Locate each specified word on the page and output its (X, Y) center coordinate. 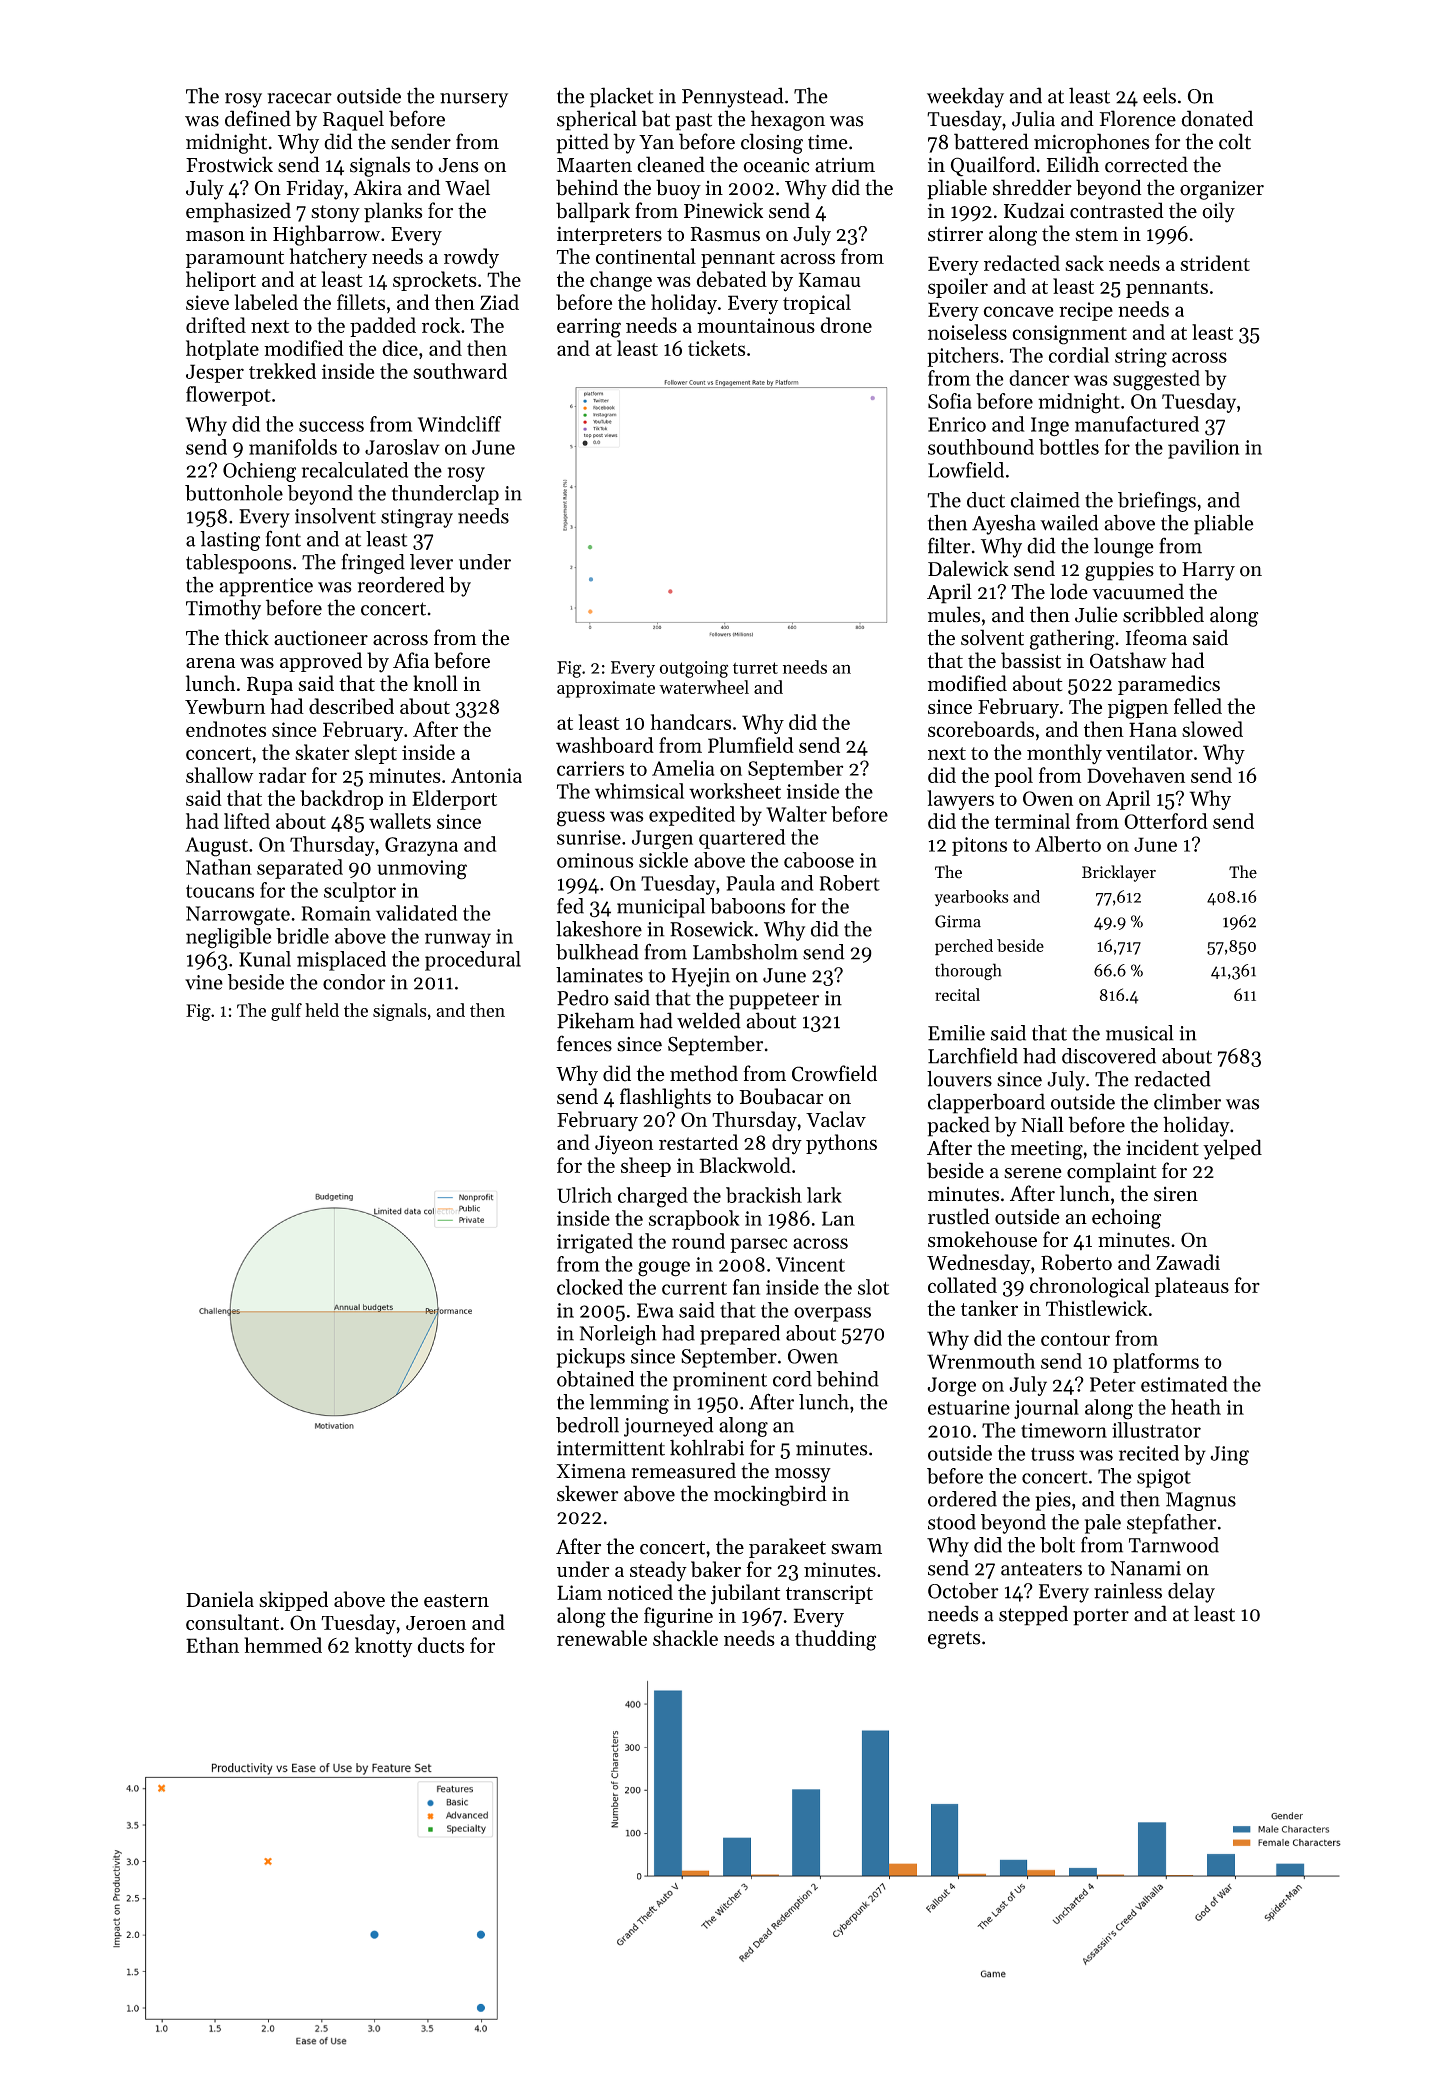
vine (204, 982)
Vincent (810, 1264)
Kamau (830, 279)
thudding (835, 1640)
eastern (456, 1601)
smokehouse (982, 1239)
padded (383, 327)
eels (1159, 95)
